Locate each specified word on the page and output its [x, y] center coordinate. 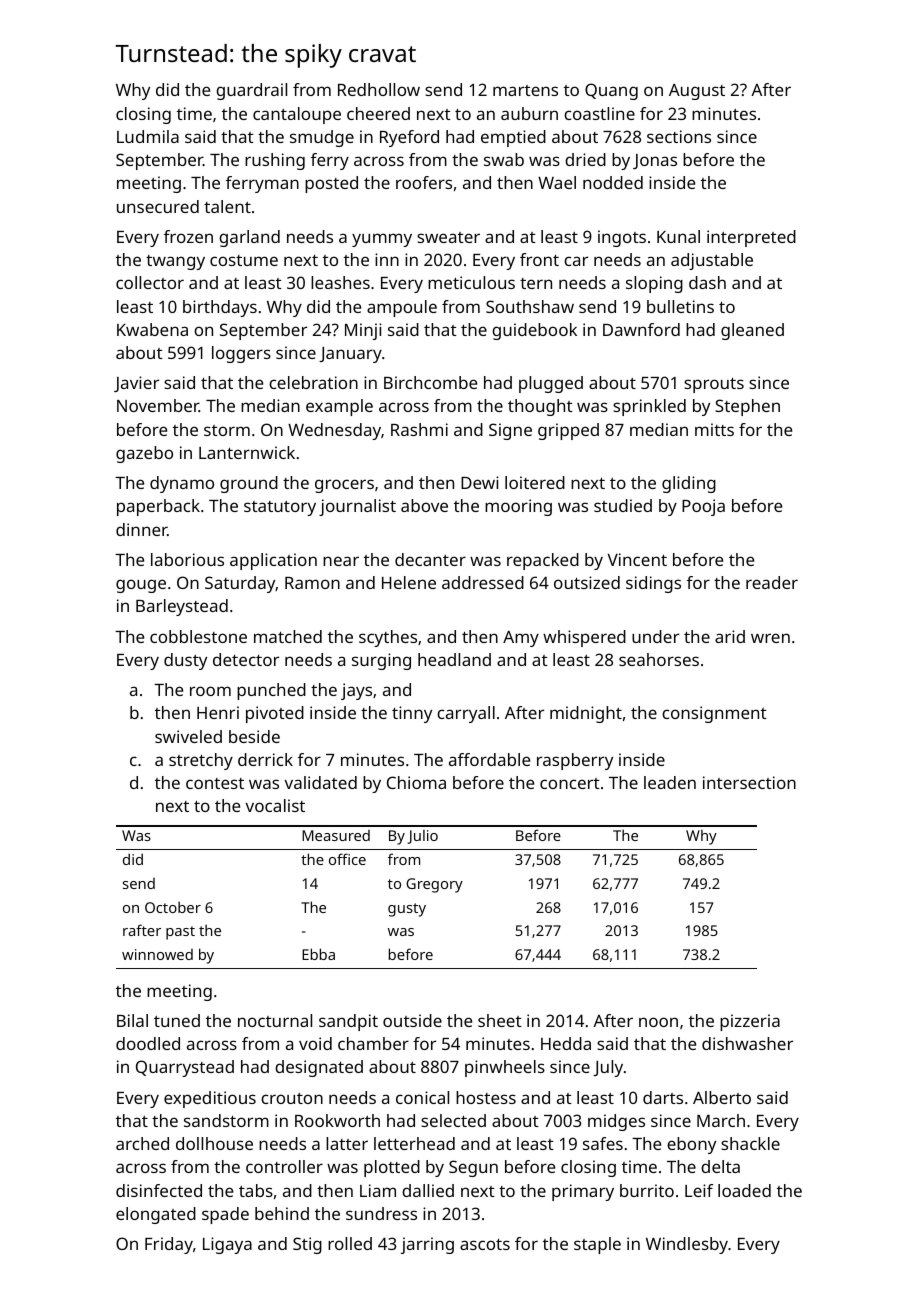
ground [249, 484]
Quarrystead [185, 1068]
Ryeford [409, 138]
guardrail [251, 91]
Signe [510, 431]
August [697, 92]
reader [772, 582]
